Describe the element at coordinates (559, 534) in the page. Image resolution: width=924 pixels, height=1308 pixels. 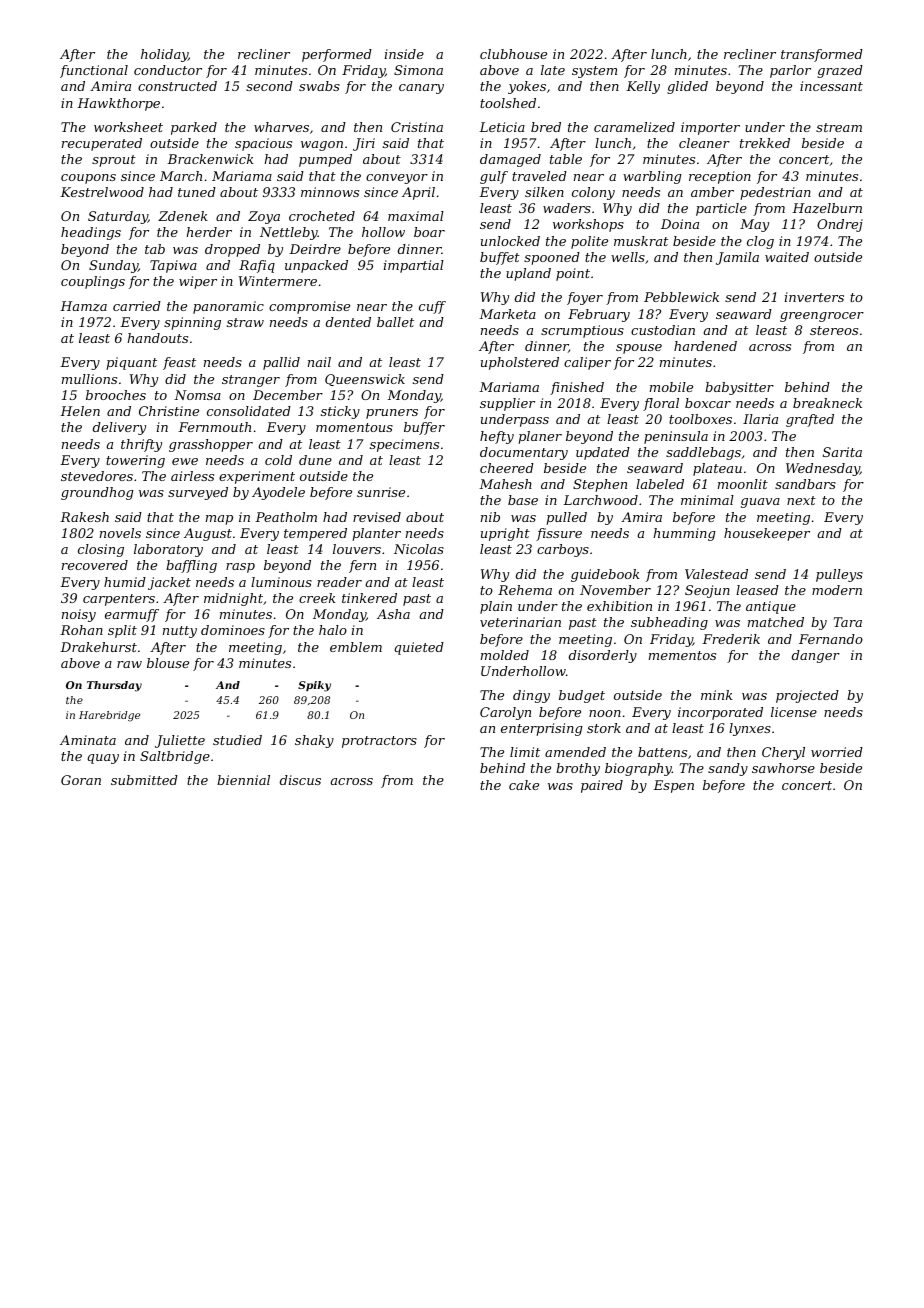
I see `fissure` at that location.
